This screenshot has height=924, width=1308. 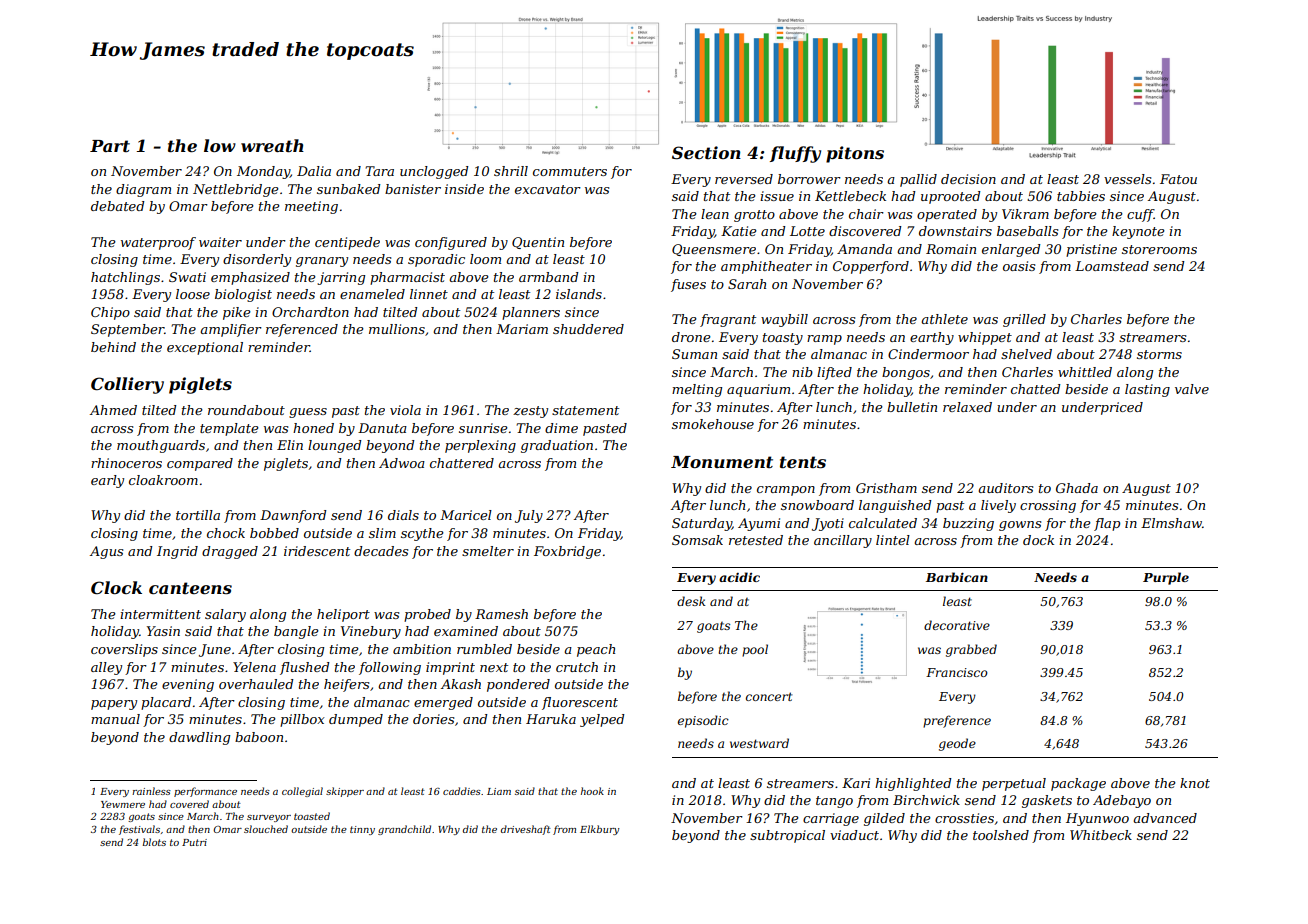 What do you see at coordinates (110, 146) in the screenshot?
I see `Part` at bounding box center [110, 146].
